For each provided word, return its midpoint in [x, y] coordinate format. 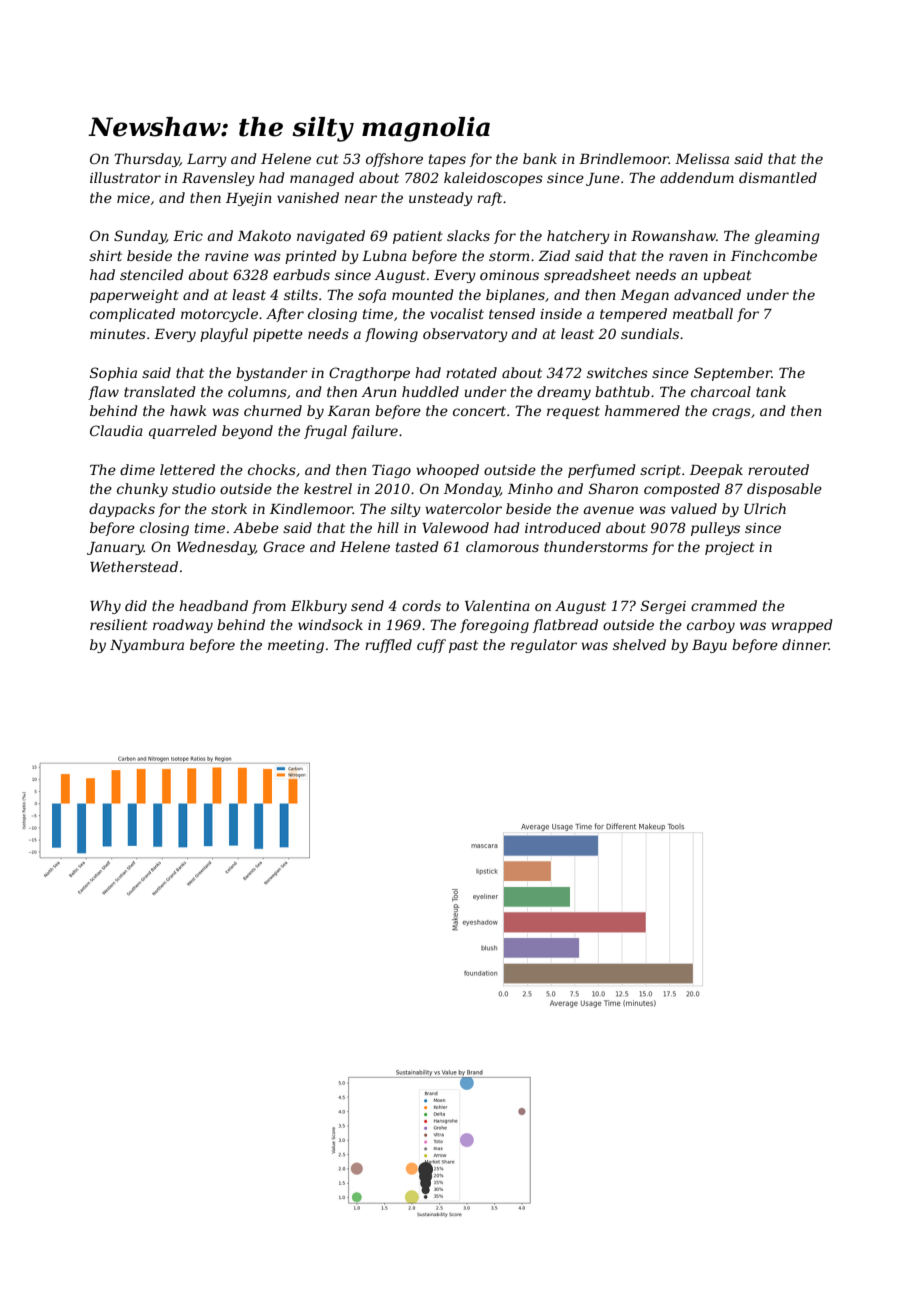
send [367, 605]
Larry [207, 160]
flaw [103, 393]
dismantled [778, 177]
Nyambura [147, 646]
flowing [391, 335]
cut [327, 159]
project [730, 548]
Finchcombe [774, 255]
